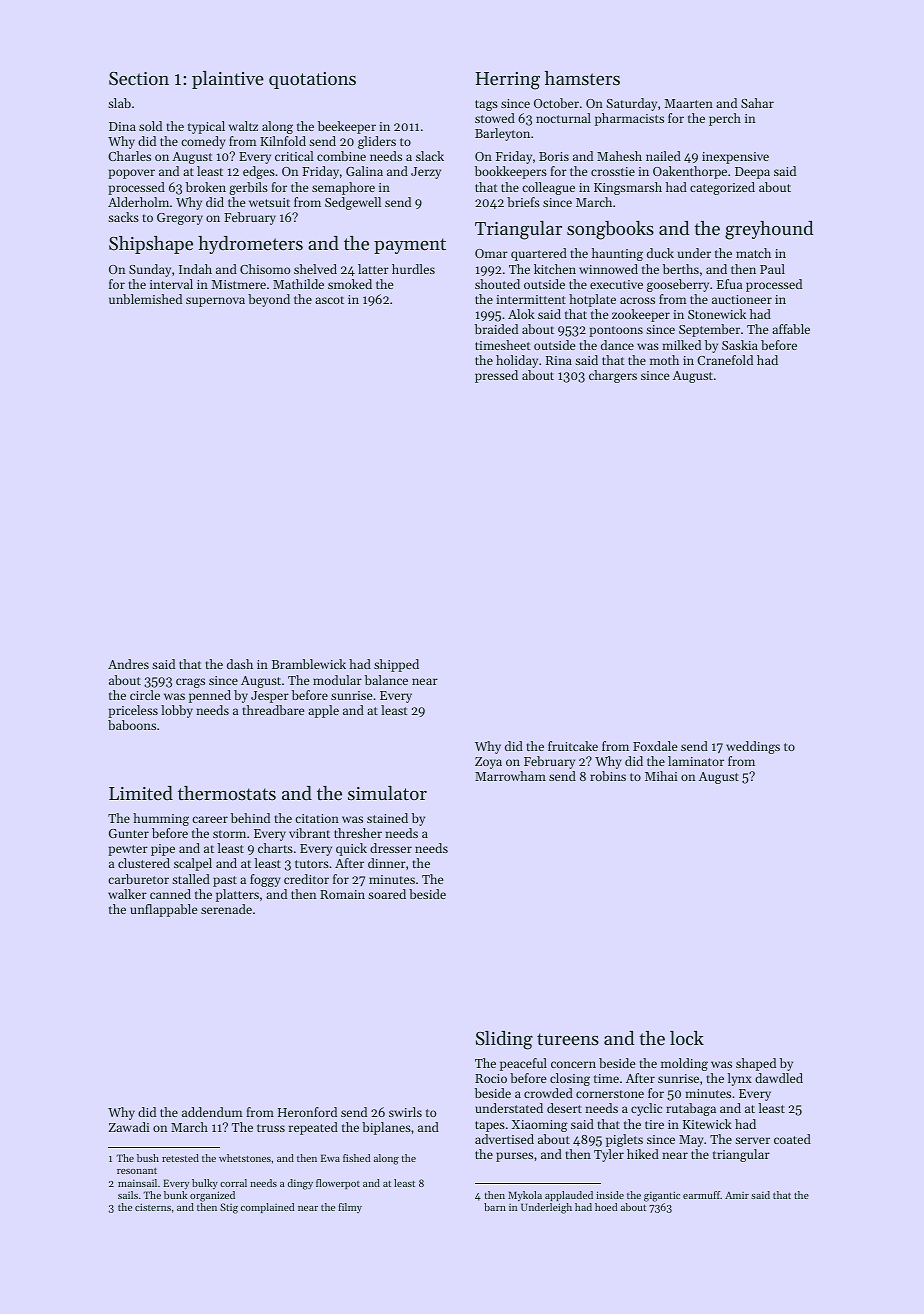 The image size is (924, 1314). I want to click on soared, so click(387, 894).
